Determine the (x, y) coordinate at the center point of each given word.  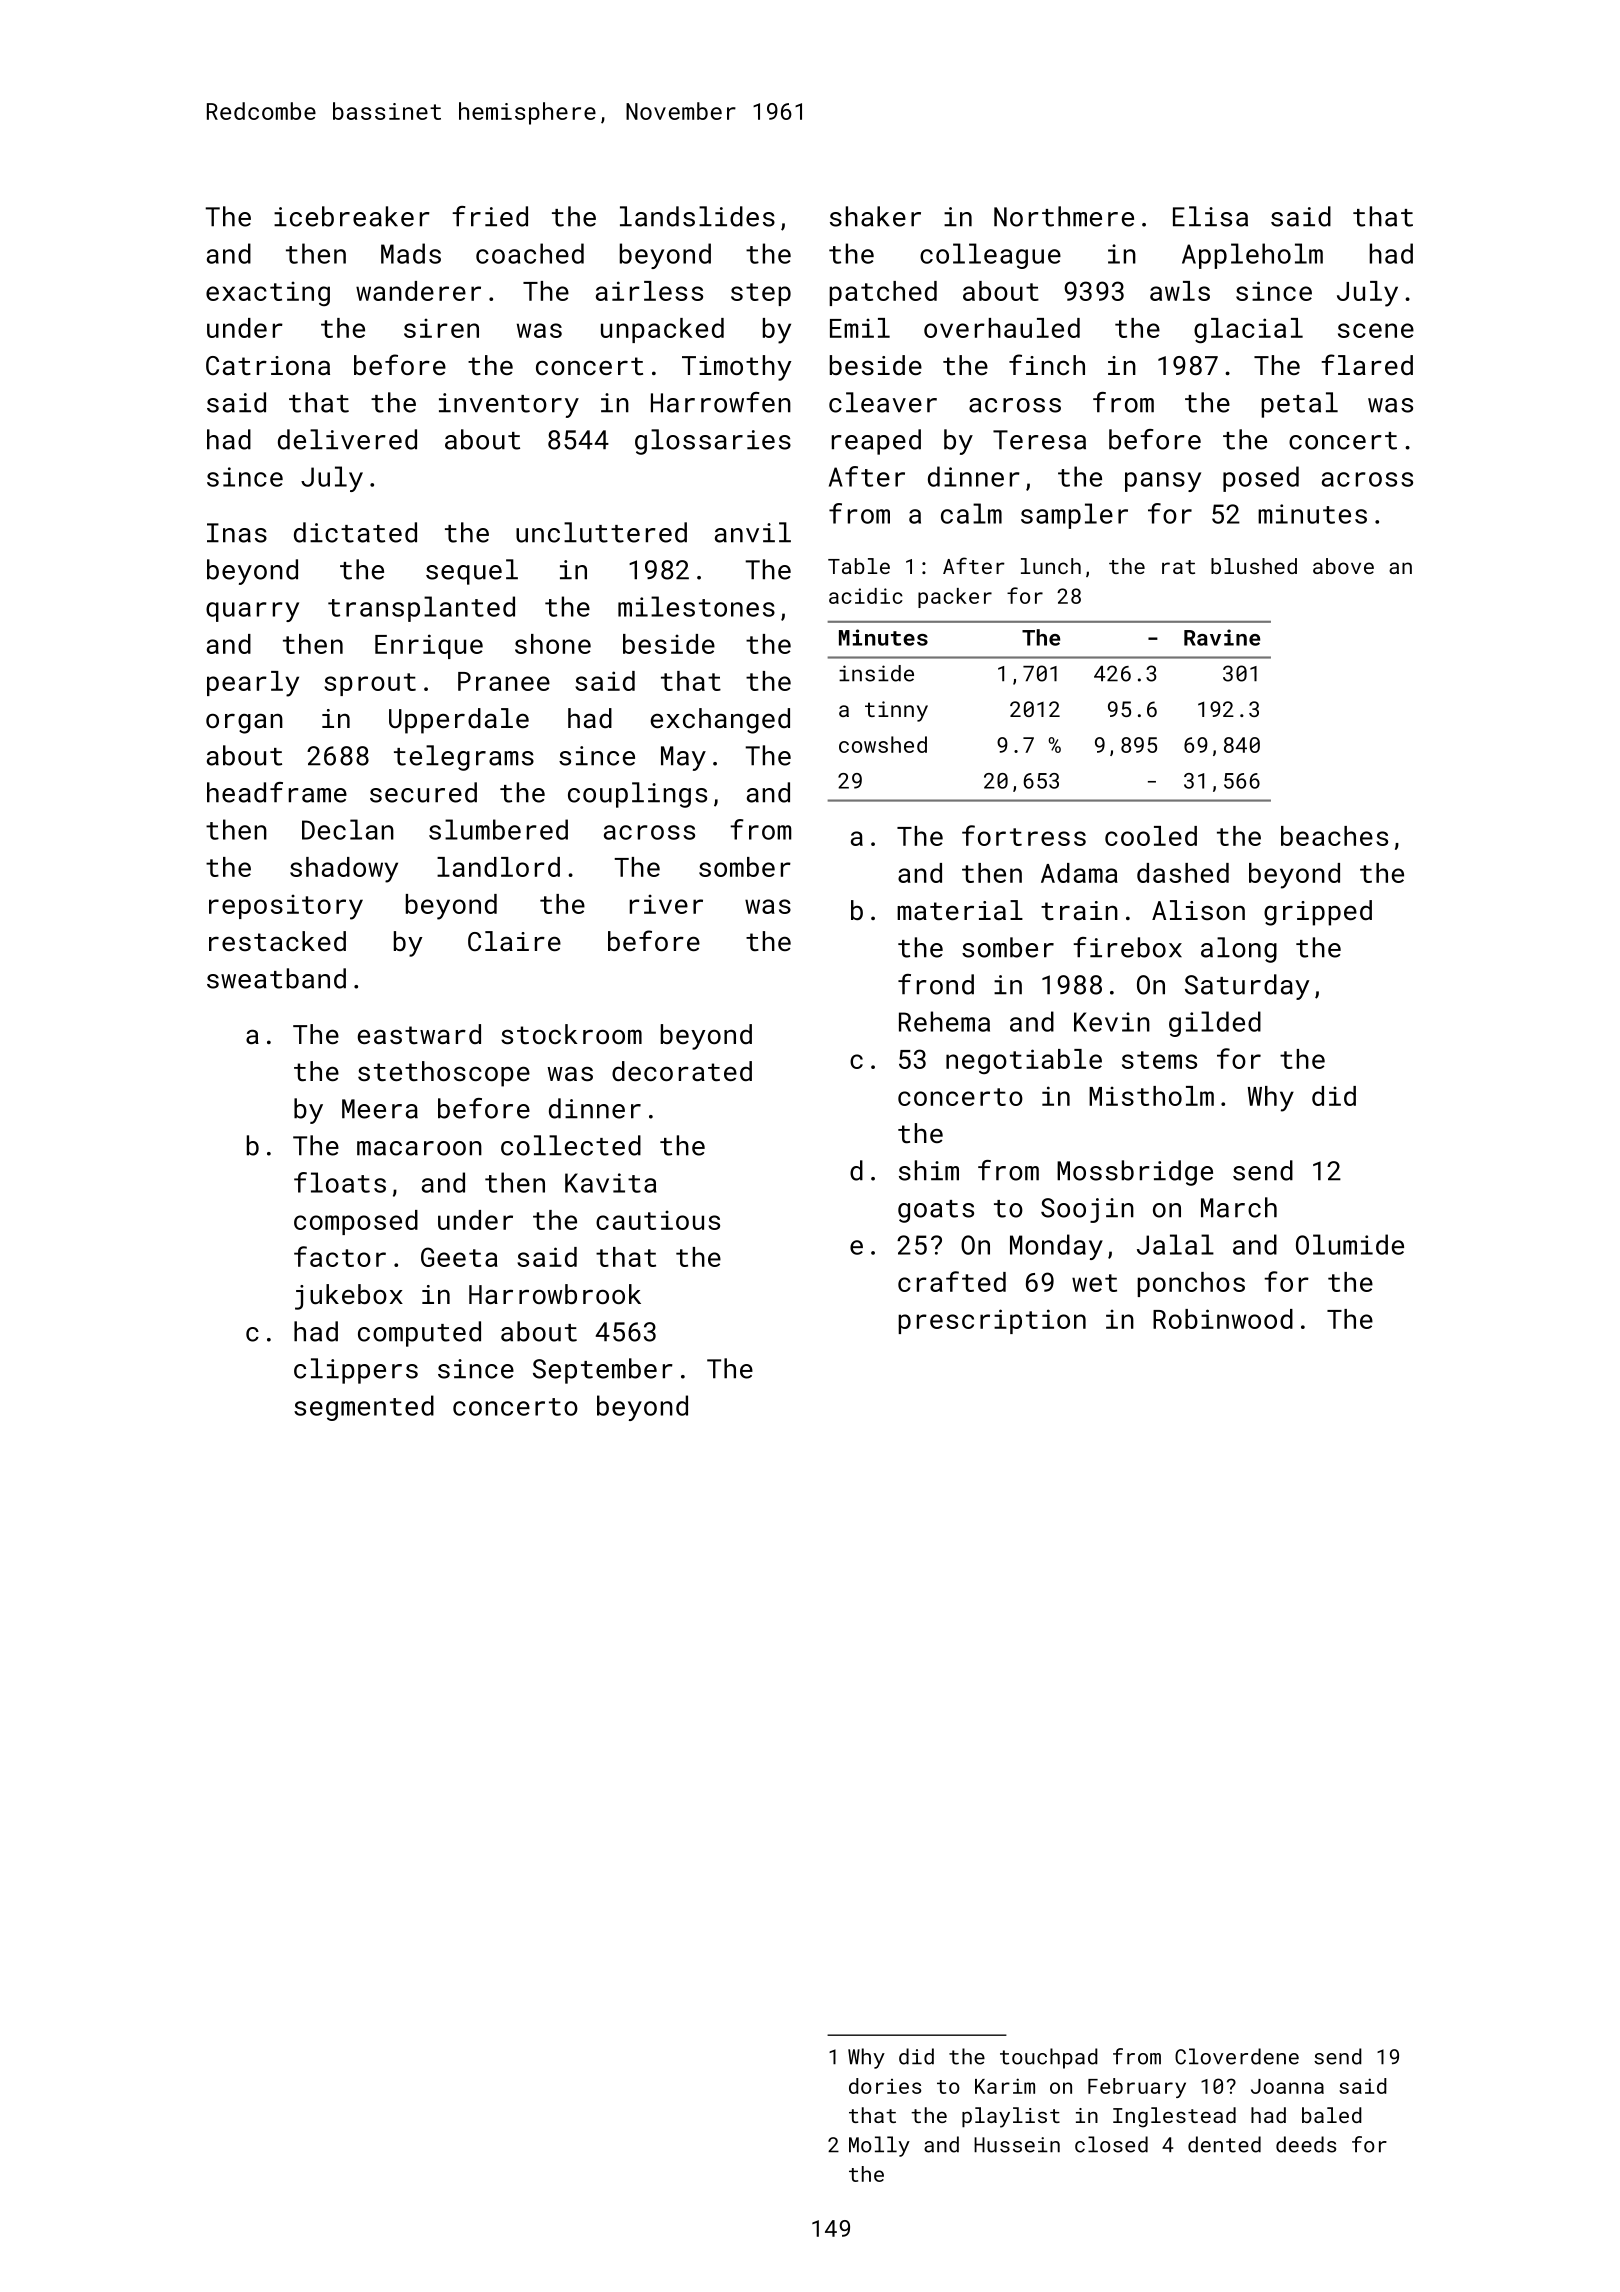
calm (971, 513)
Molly (879, 2146)
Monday (1056, 1247)
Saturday (1247, 987)
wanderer (418, 291)
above (1343, 566)
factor (340, 1256)
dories (885, 2086)
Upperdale (459, 721)
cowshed (883, 744)
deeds (1306, 2144)
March (1239, 1207)
